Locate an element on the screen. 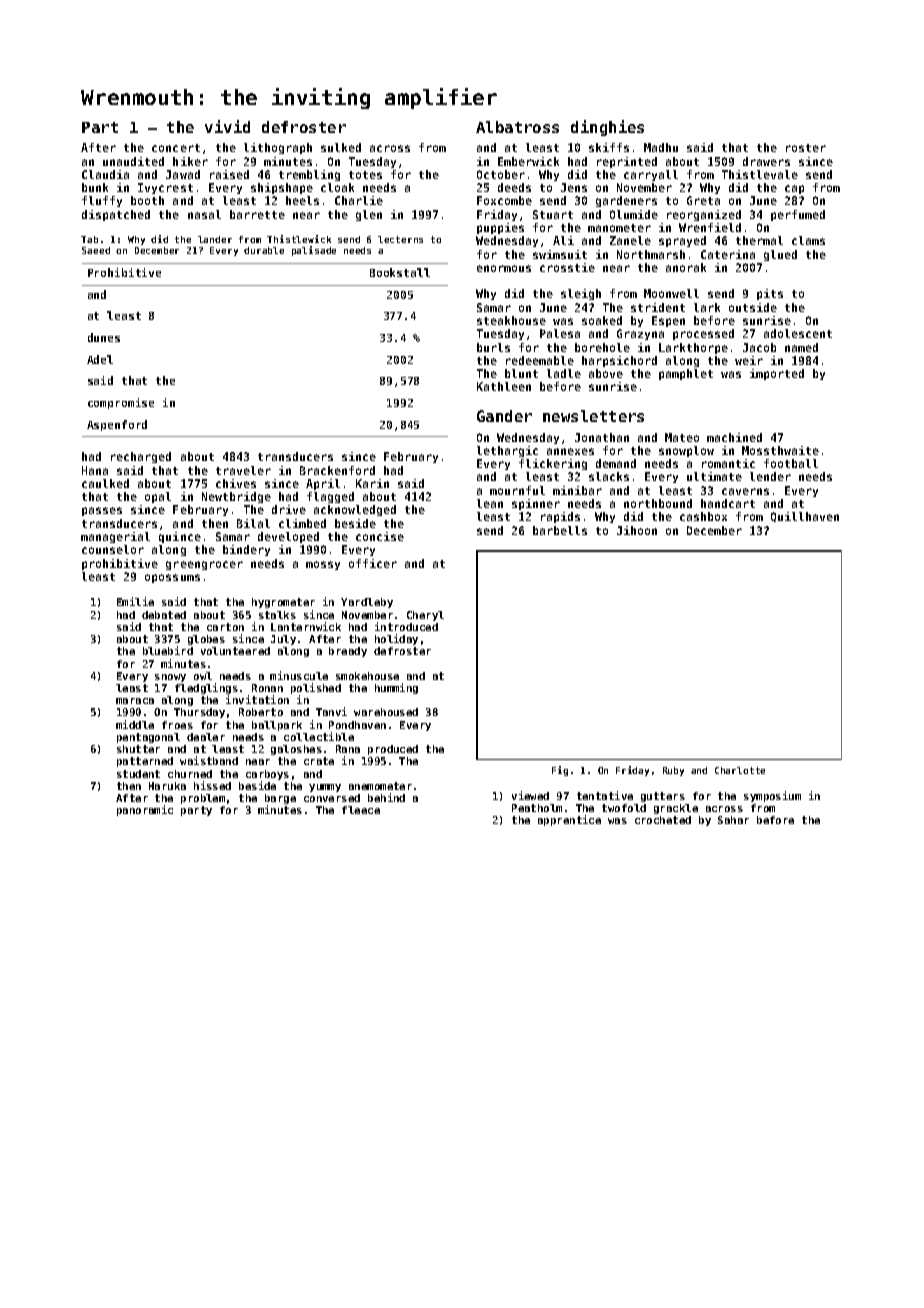 Image resolution: width=924 pixels, height=1308 pixels. October is located at coordinates (501, 174).
